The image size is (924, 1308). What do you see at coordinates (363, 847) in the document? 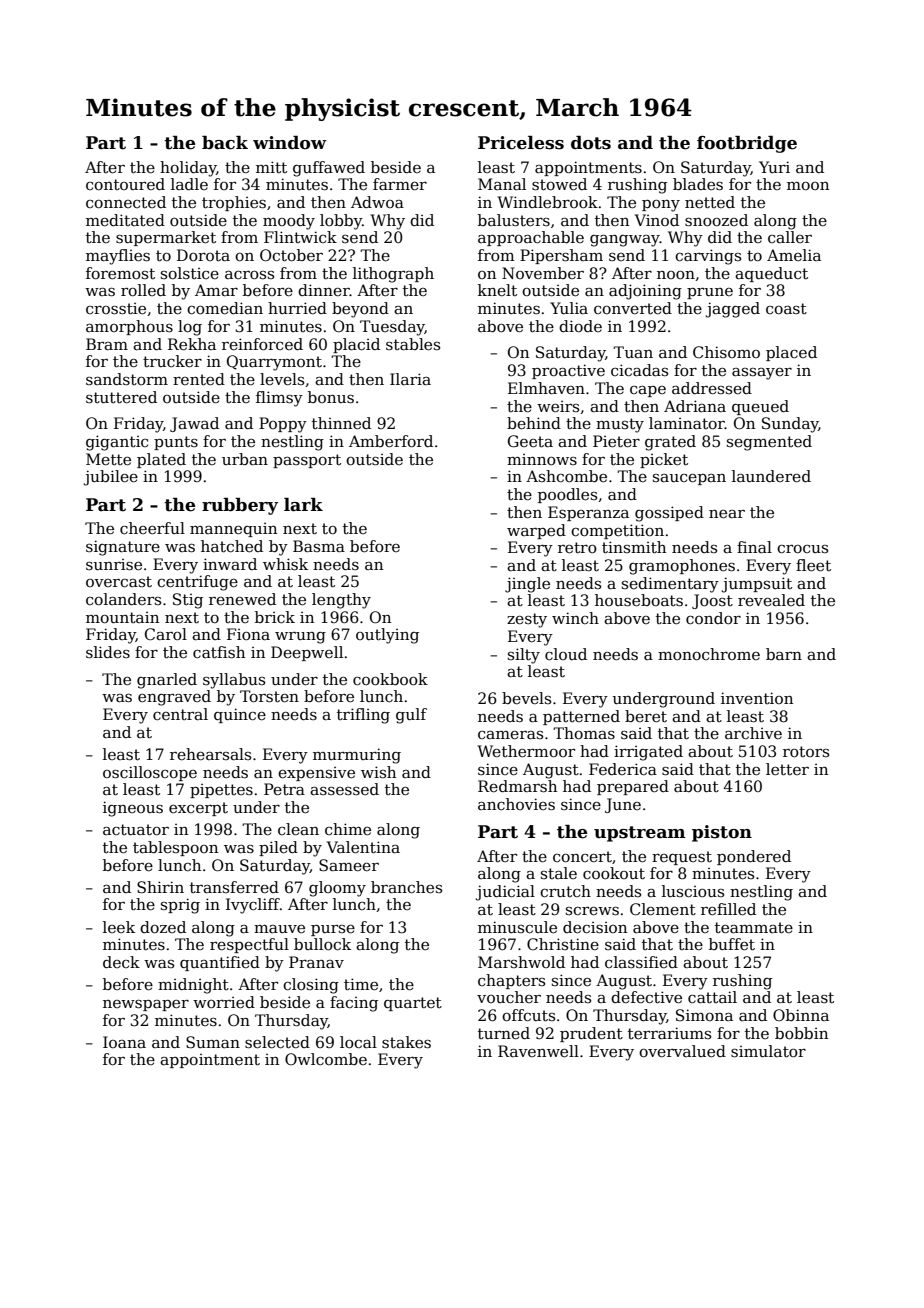
I see `Valentina` at bounding box center [363, 847].
